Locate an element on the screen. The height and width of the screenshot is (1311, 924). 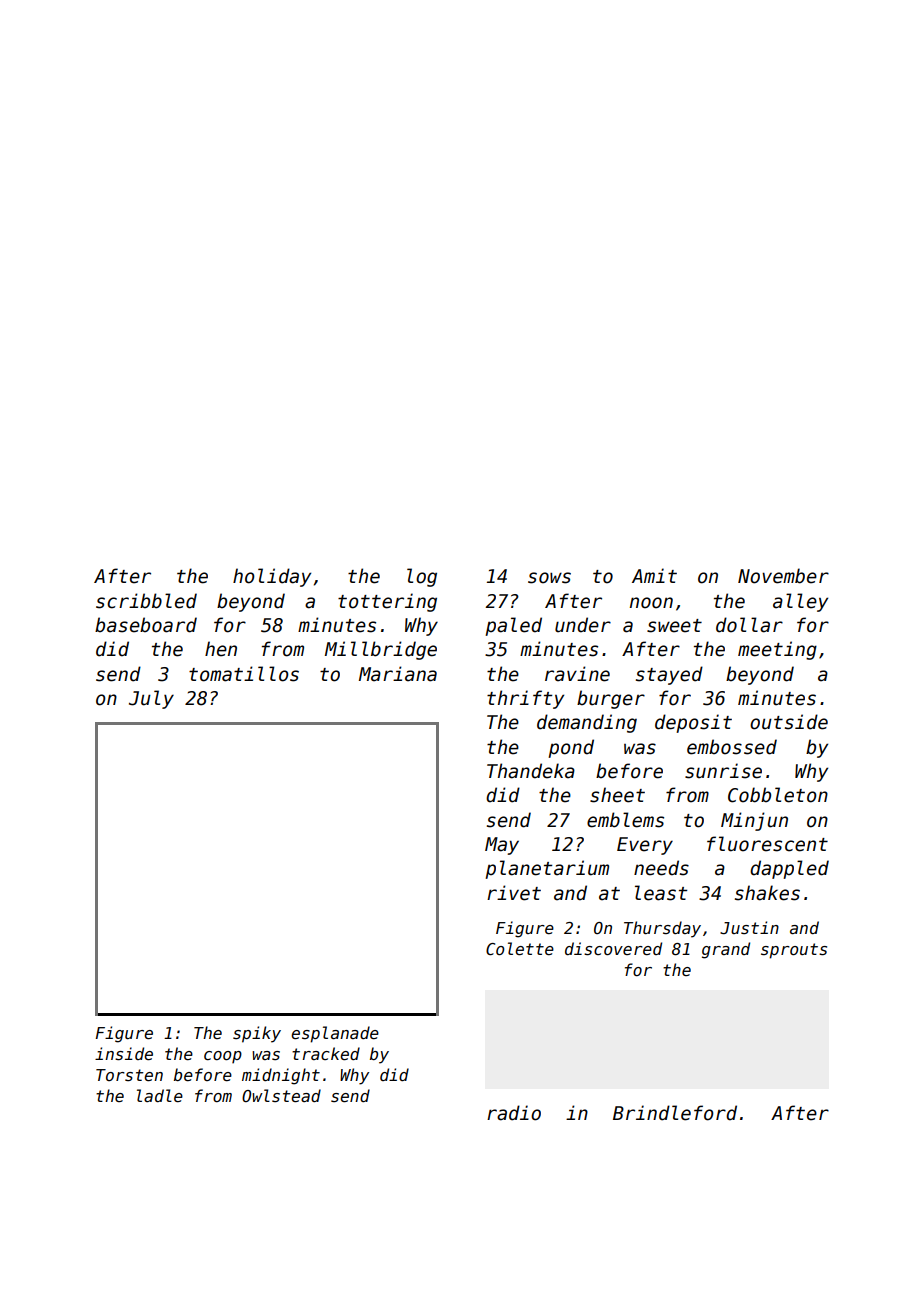
log is located at coordinates (422, 577).
